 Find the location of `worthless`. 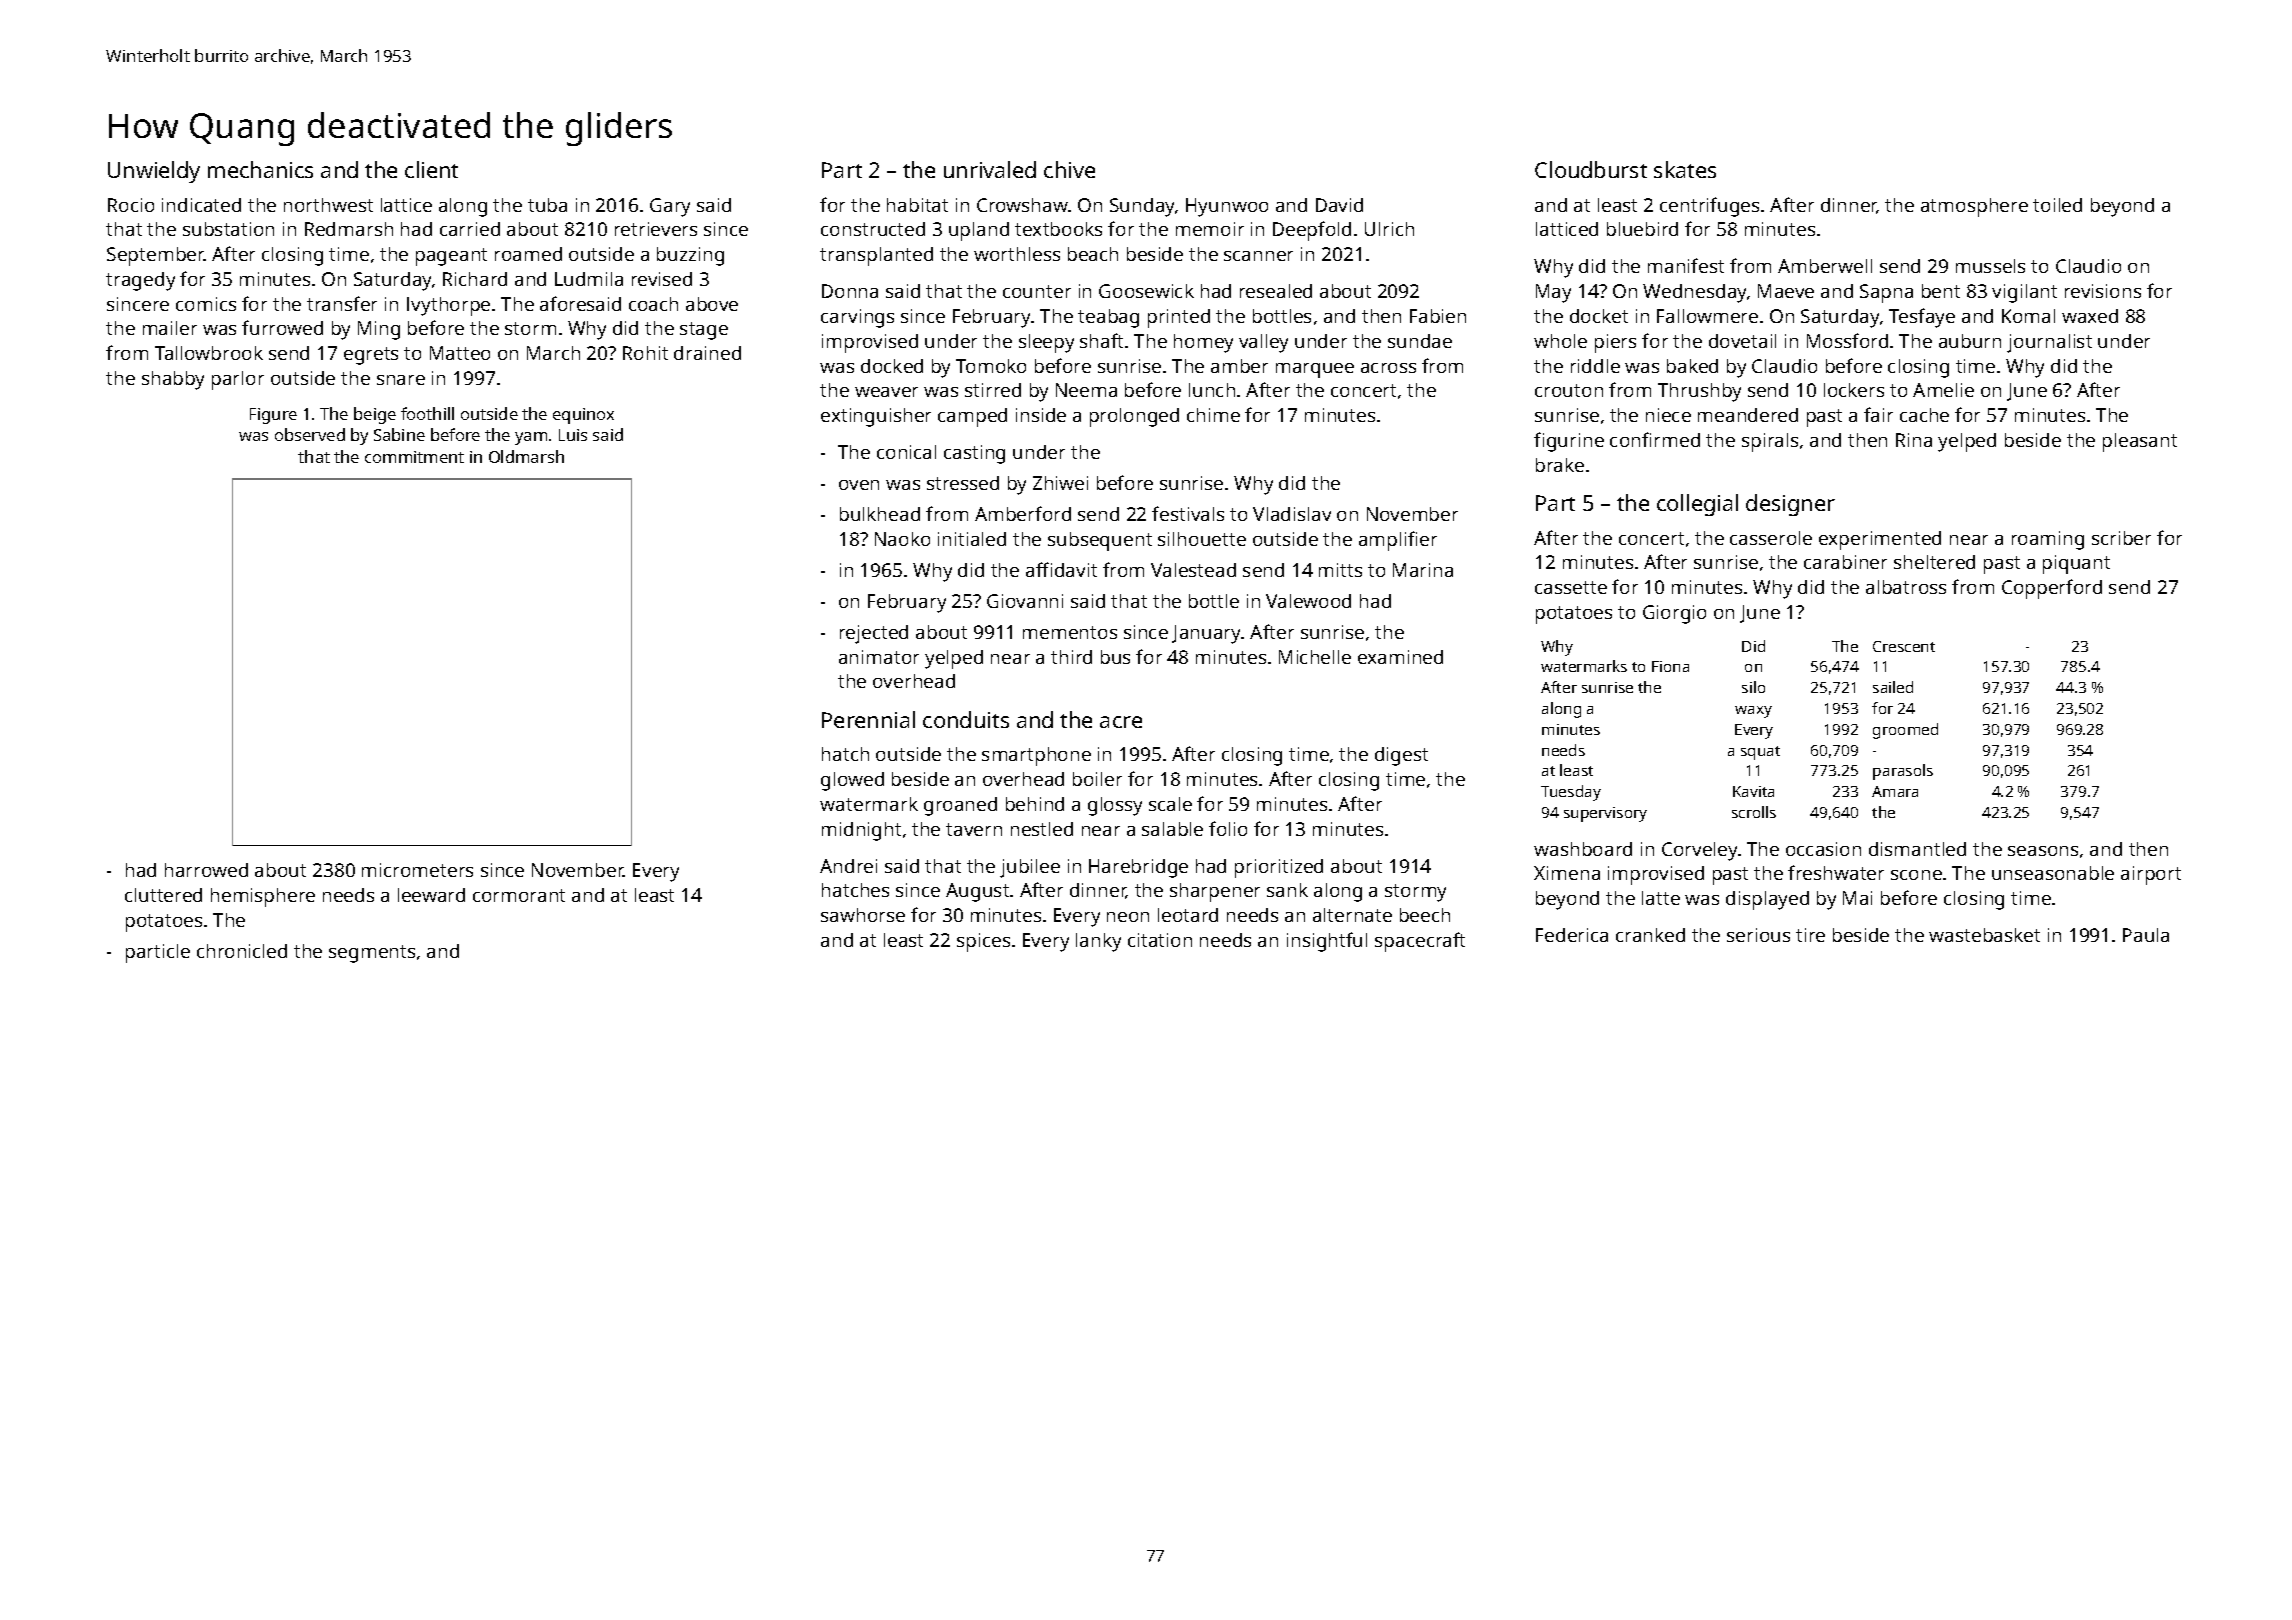

worthless is located at coordinates (1017, 254).
